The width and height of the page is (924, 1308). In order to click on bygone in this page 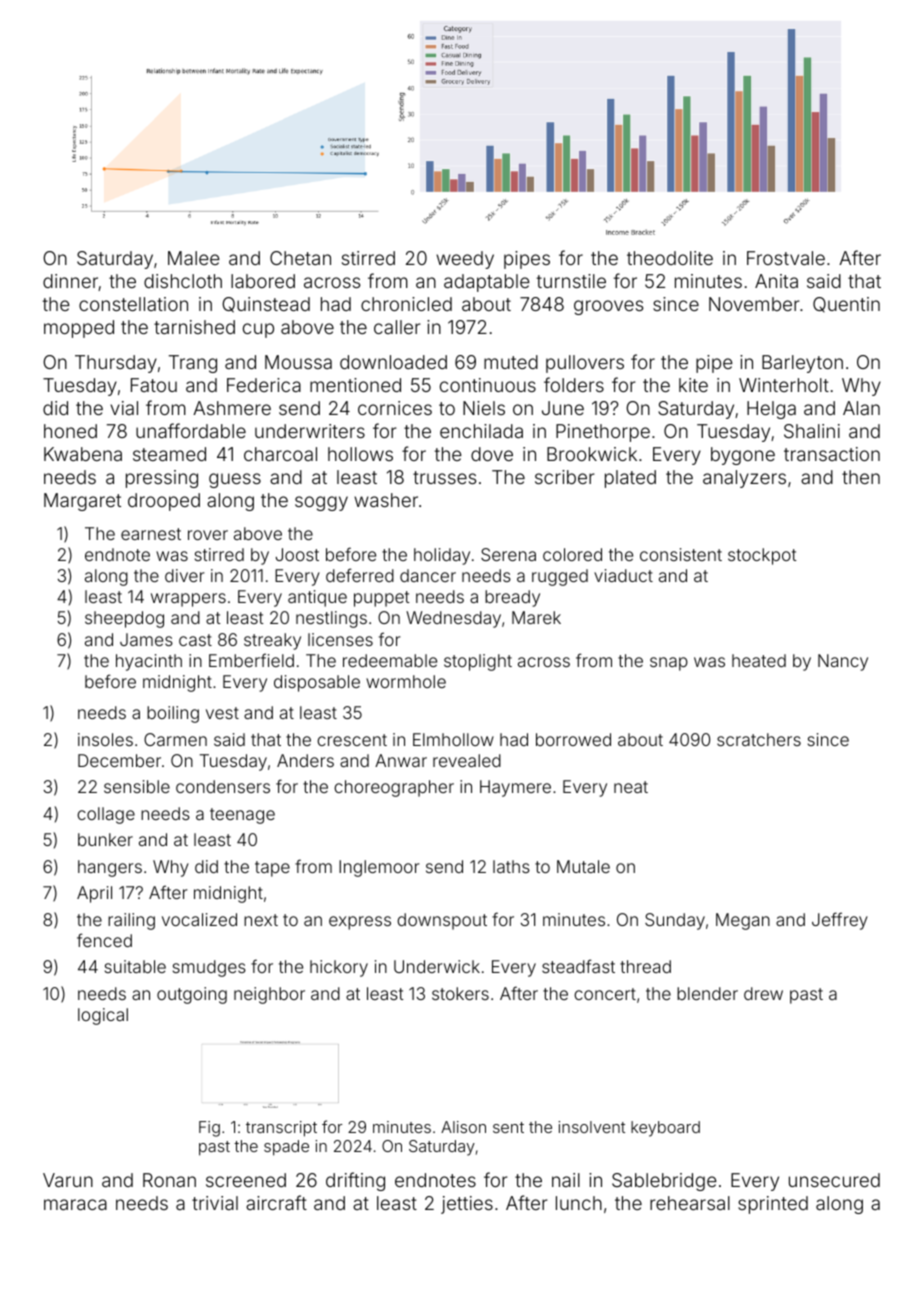, I will do `click(743, 456)`.
